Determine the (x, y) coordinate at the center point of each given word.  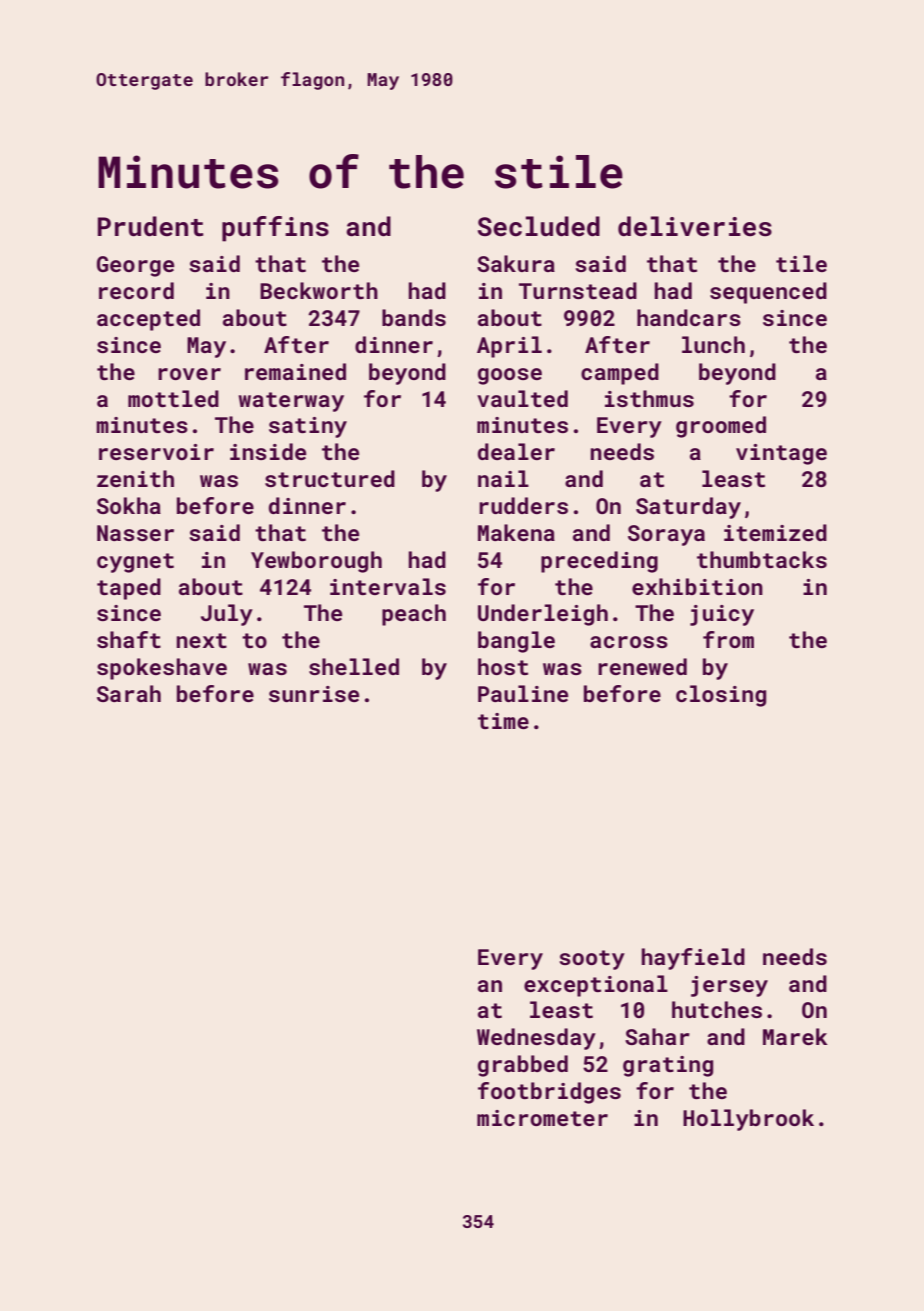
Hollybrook (748, 1120)
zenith (135, 478)
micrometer (542, 1118)
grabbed (523, 1066)
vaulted (522, 398)
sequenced (768, 293)
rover (189, 374)
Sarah (129, 693)
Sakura (516, 263)
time (503, 721)
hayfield (693, 959)
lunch (713, 344)
